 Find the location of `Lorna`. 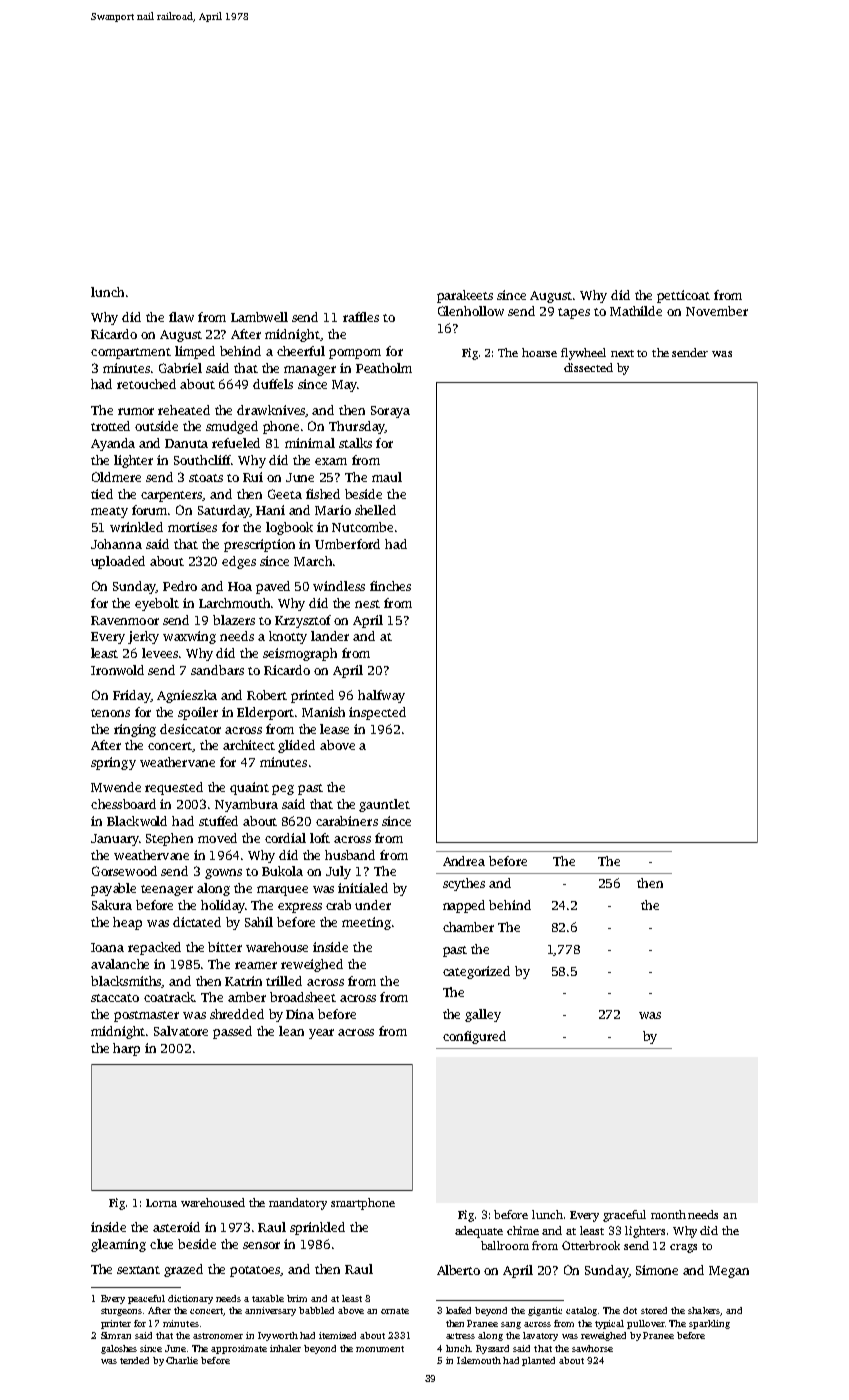

Lorna is located at coordinates (161, 1203).
